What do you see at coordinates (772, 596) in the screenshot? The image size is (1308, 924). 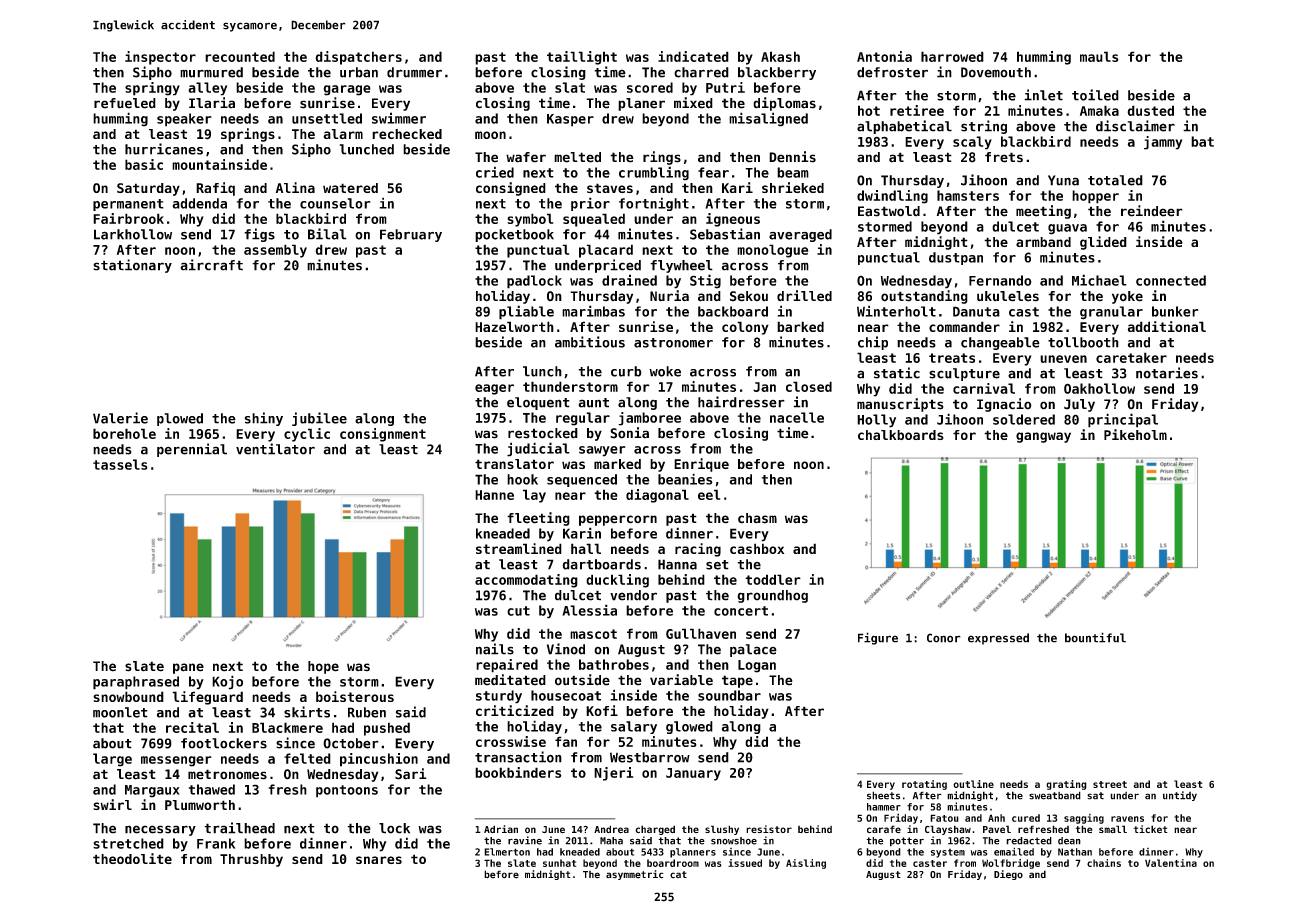 I see `groundhog` at bounding box center [772, 596].
